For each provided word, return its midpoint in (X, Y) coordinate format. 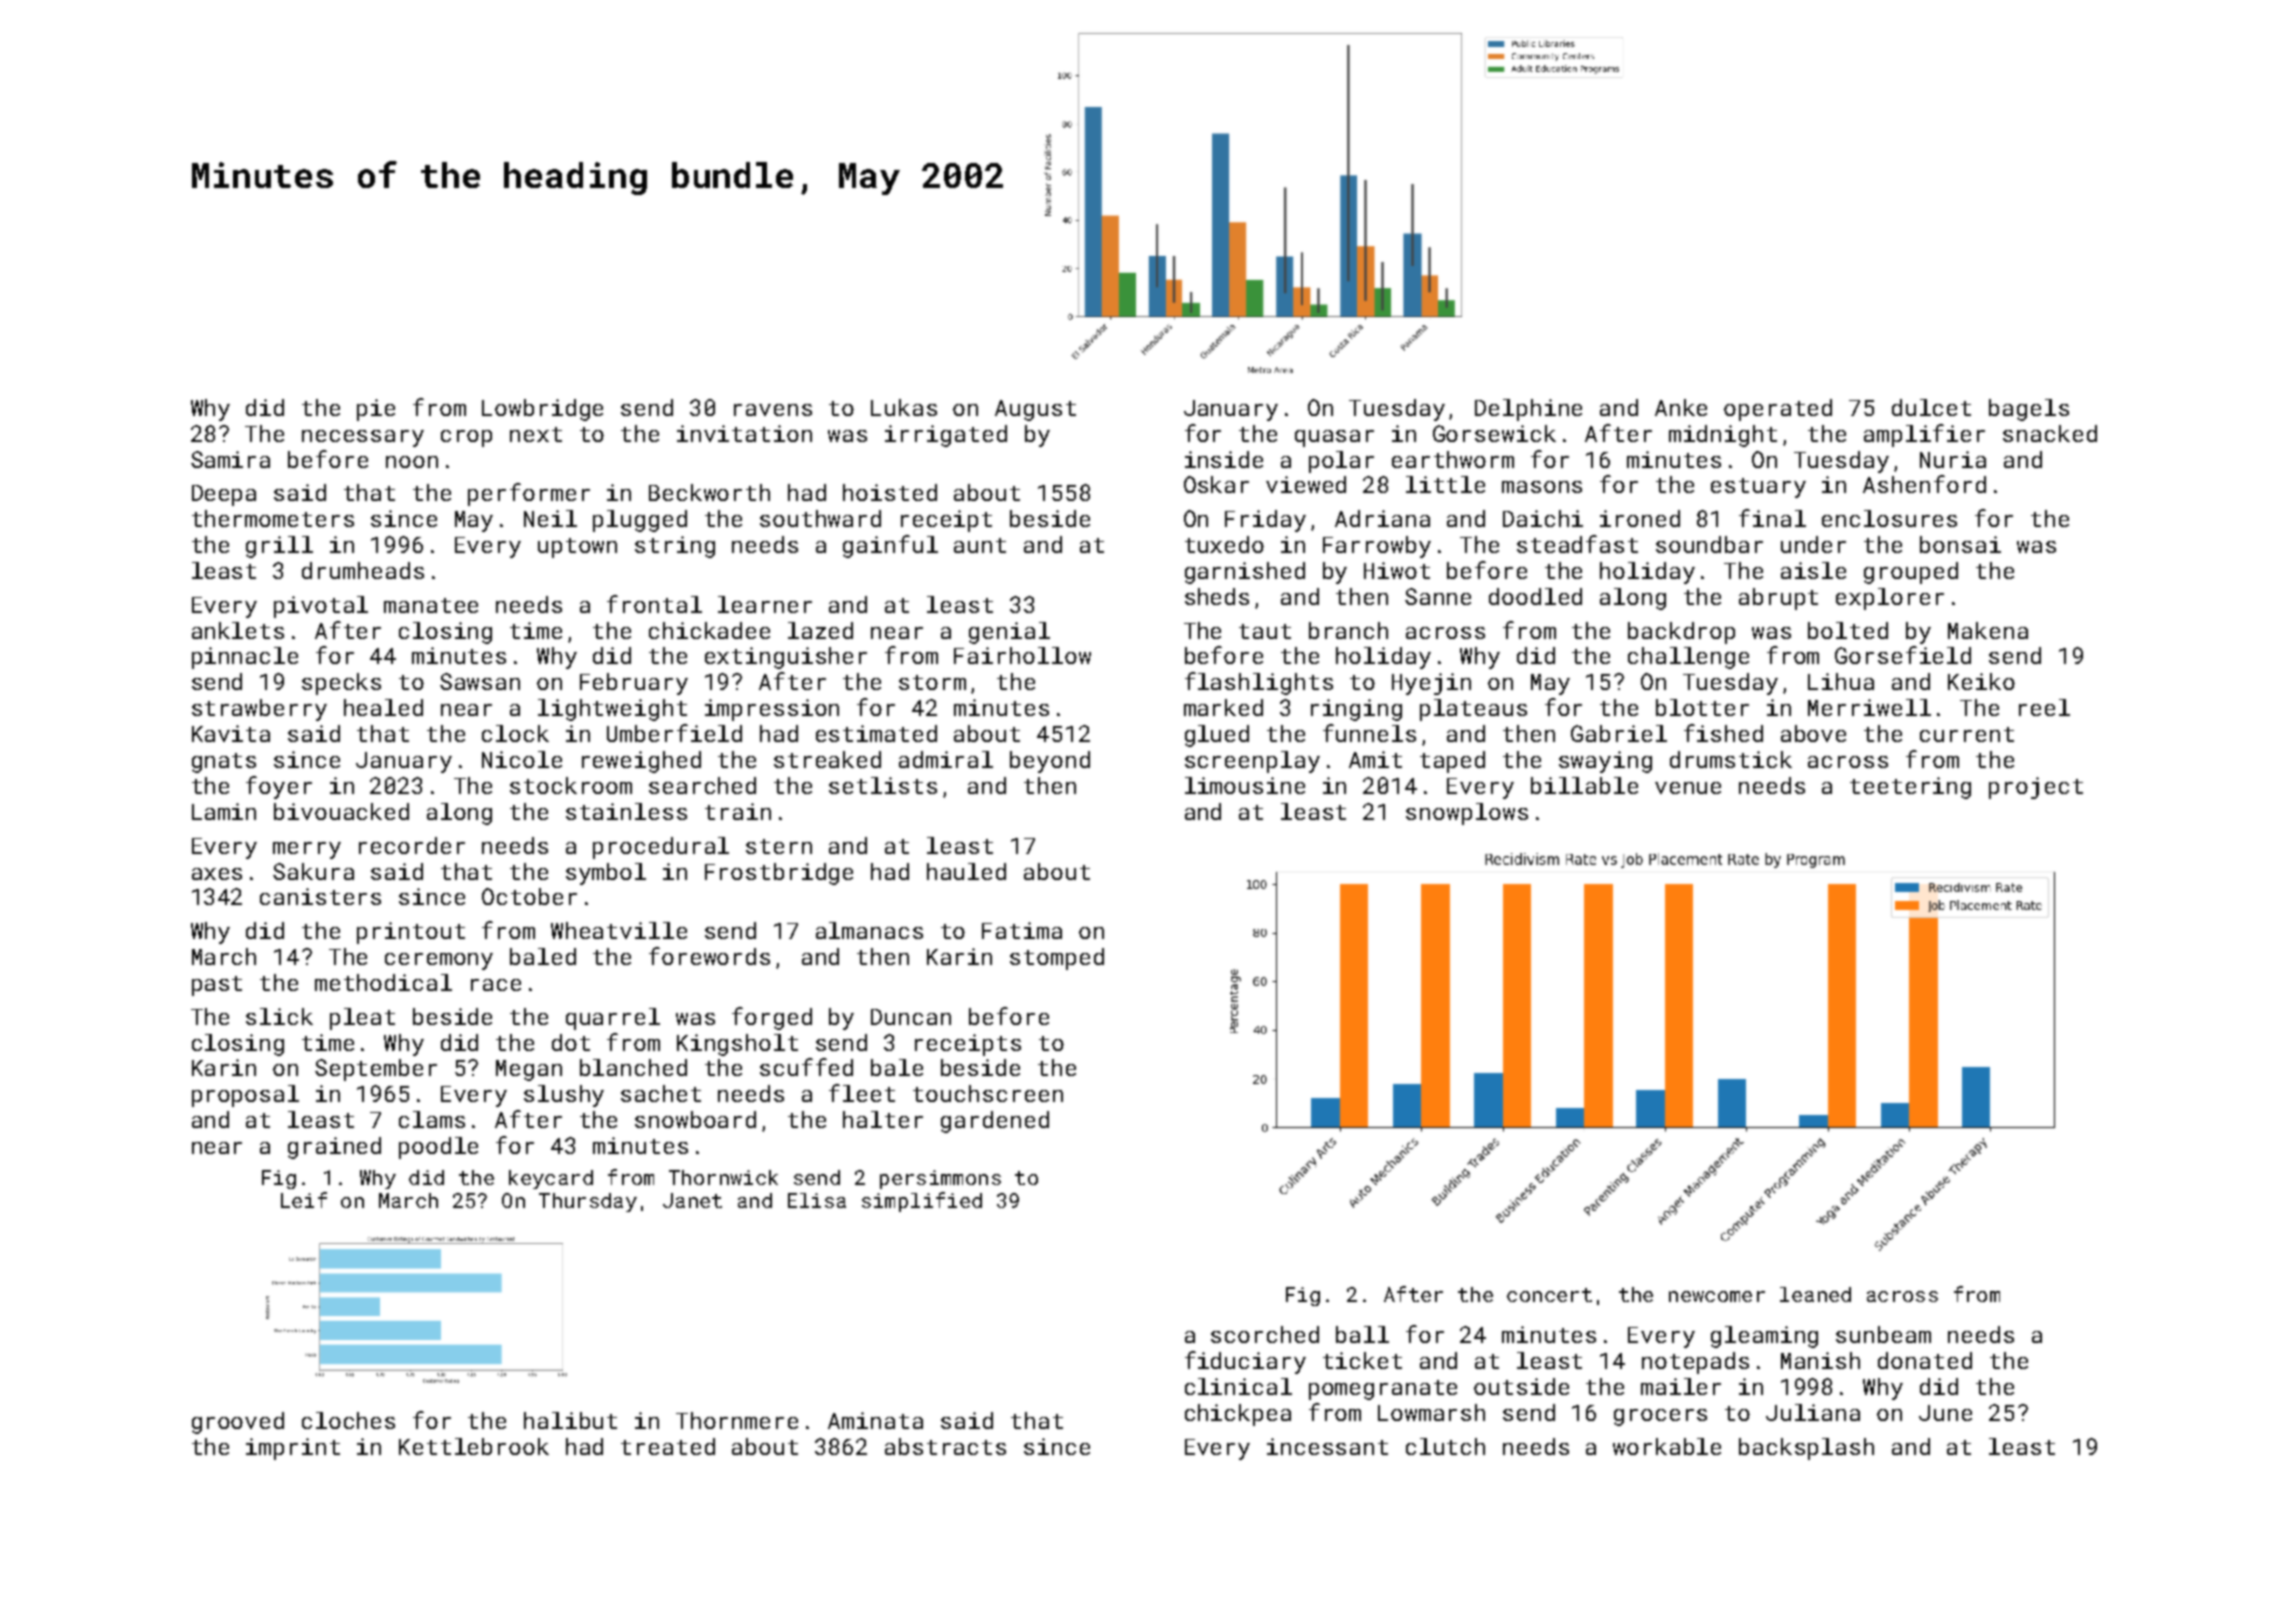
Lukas (904, 407)
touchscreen (988, 1093)
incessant (1327, 1446)
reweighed (641, 762)
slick (279, 1016)
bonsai (1960, 544)
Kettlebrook (474, 1446)
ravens (773, 410)
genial (1009, 633)
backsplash (1806, 1449)
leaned (1815, 1294)
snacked (2050, 433)
